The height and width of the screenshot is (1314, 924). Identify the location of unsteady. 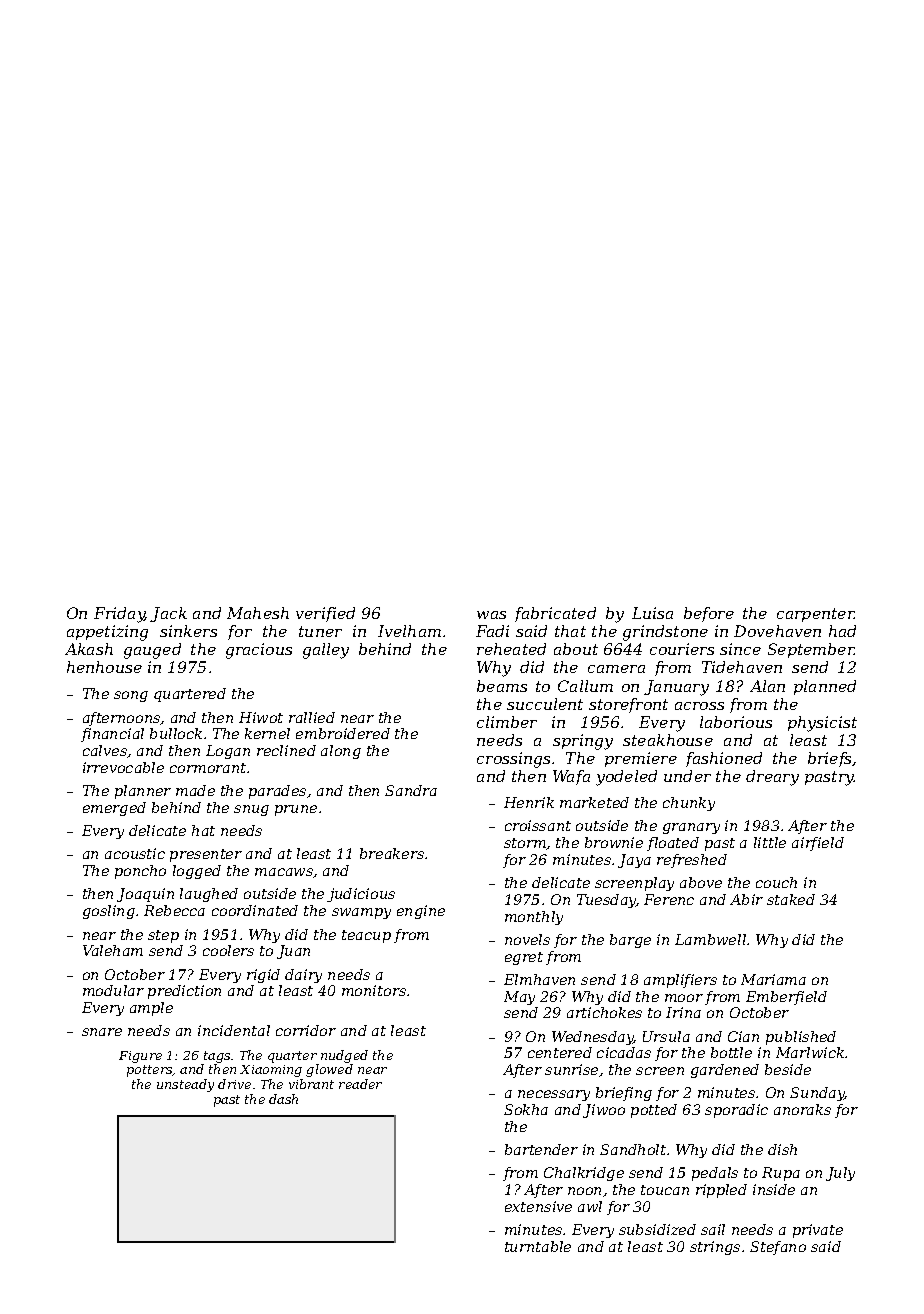
(185, 1085).
